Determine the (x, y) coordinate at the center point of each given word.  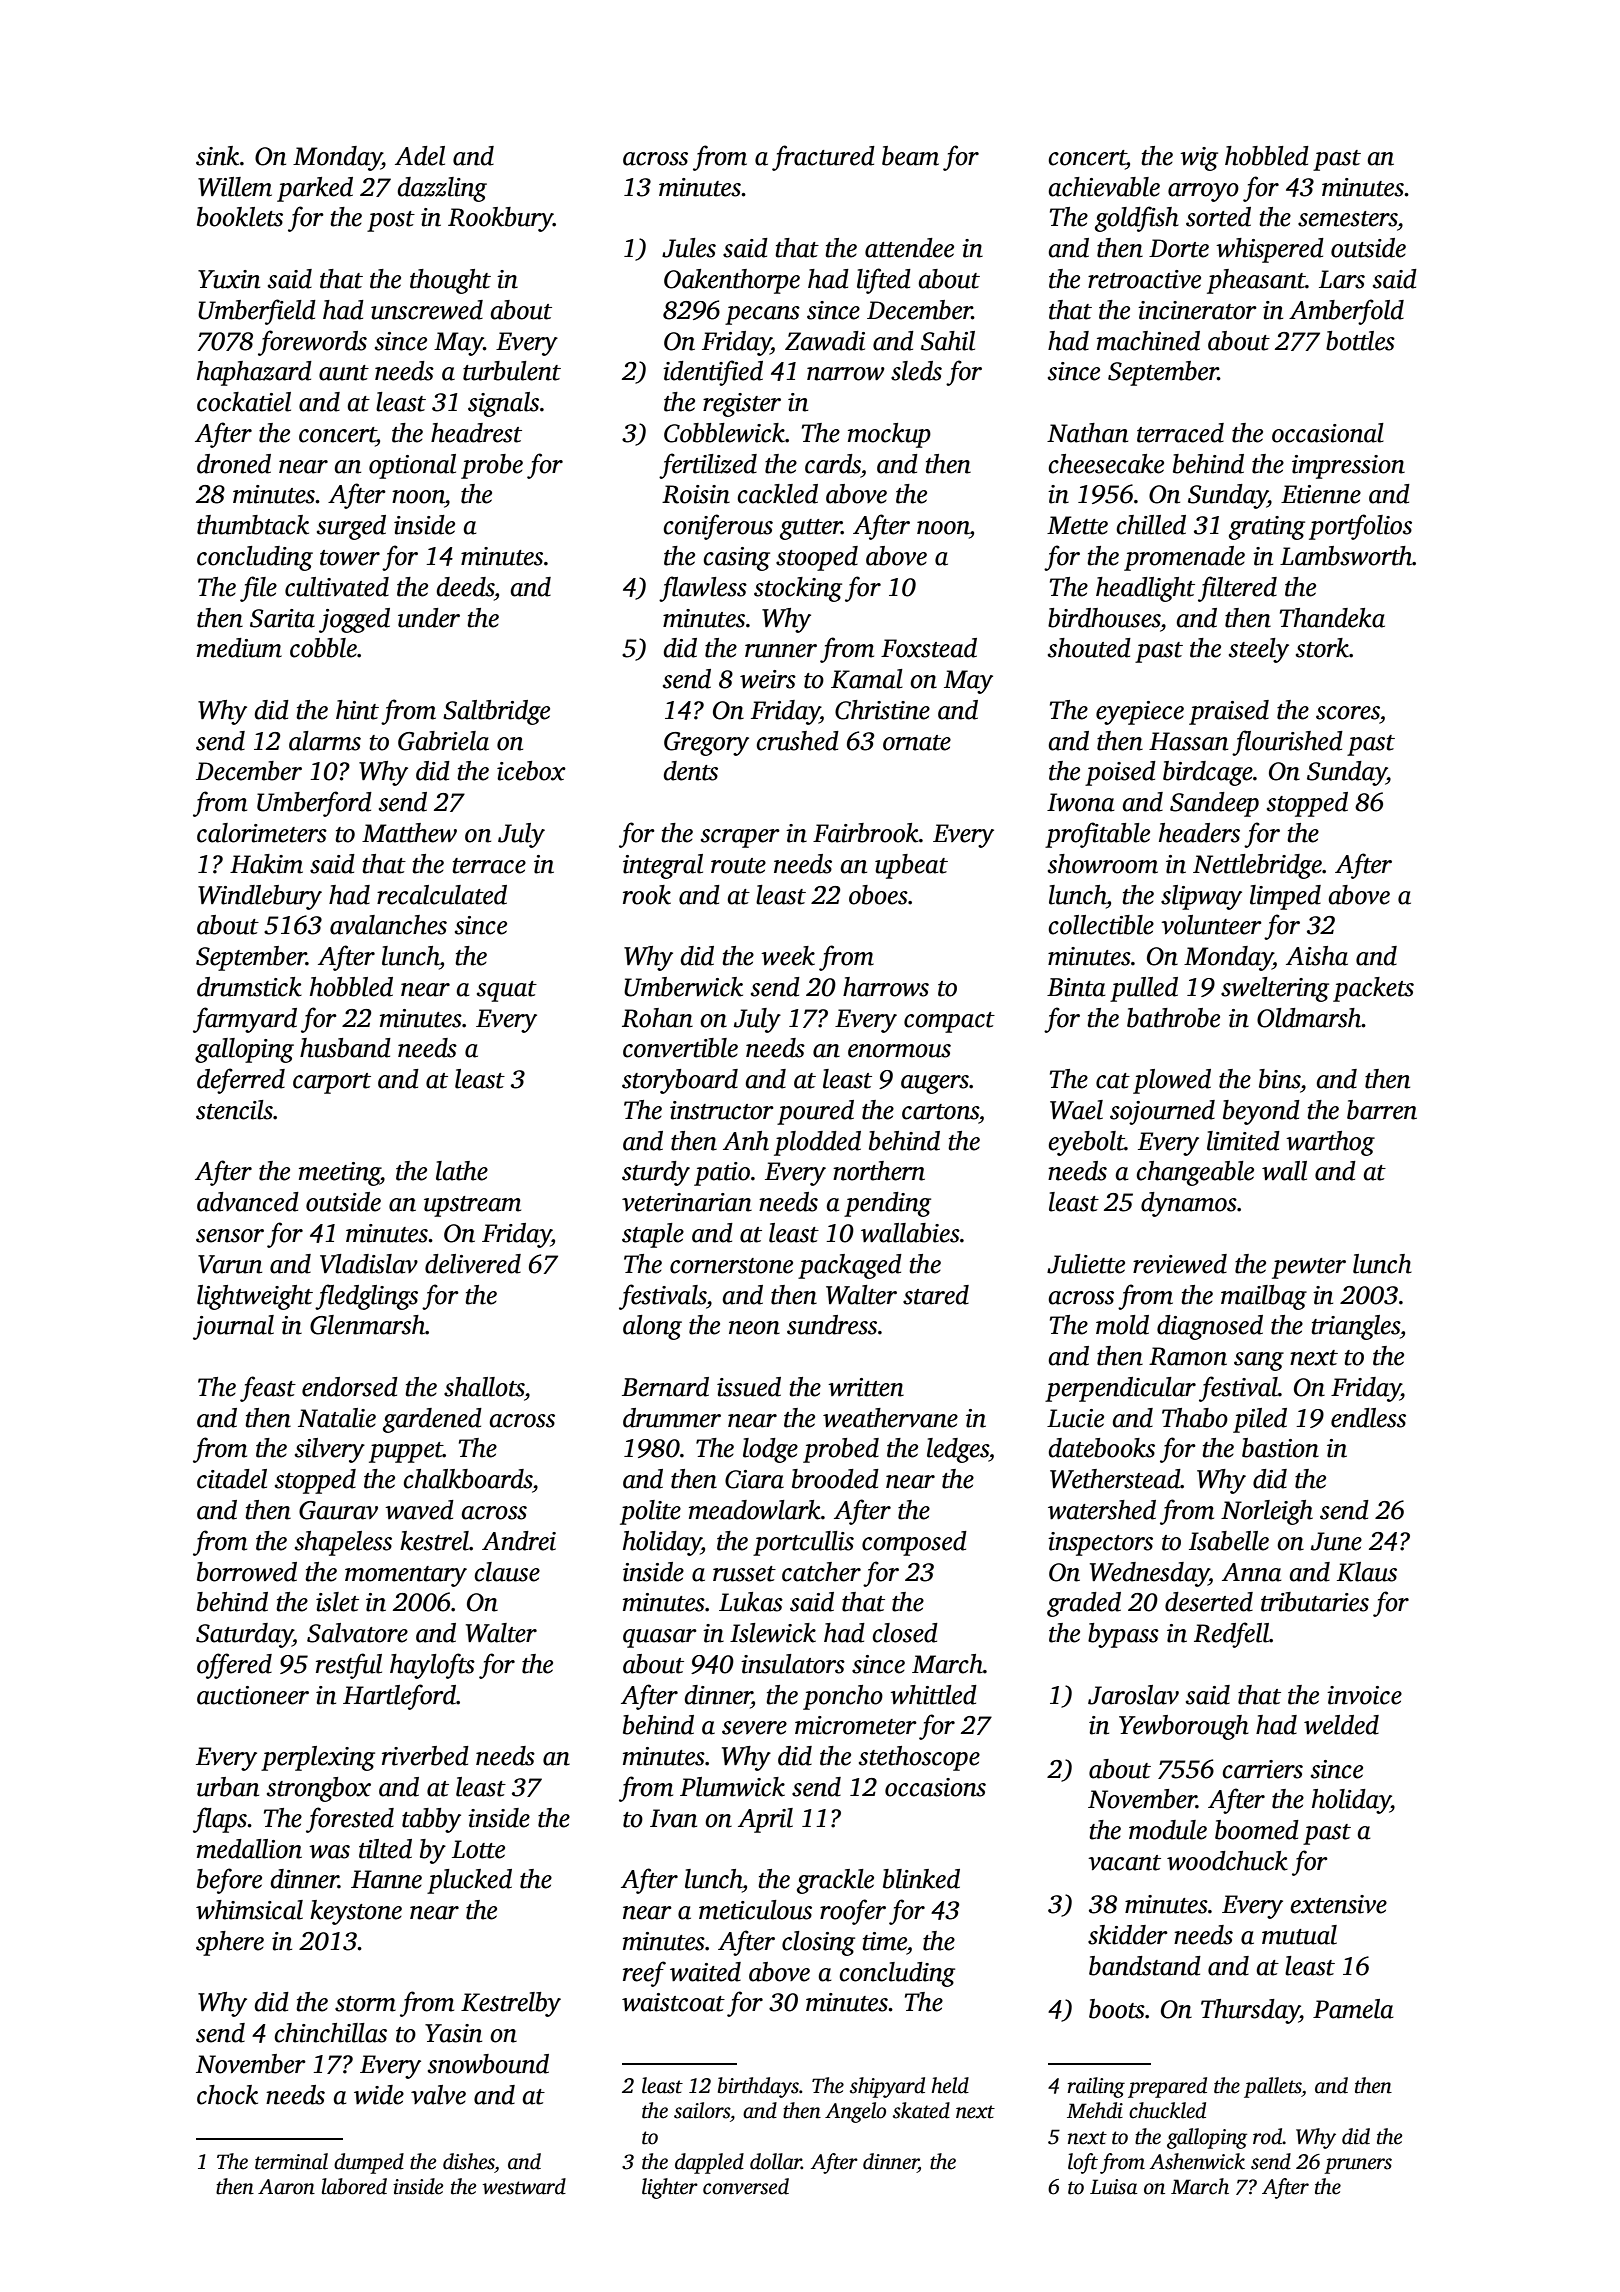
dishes (469, 2161)
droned (234, 464)
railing (1096, 2087)
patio (722, 1174)
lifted (884, 281)
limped (1285, 897)
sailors (702, 2110)
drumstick (249, 987)
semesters (1348, 219)
